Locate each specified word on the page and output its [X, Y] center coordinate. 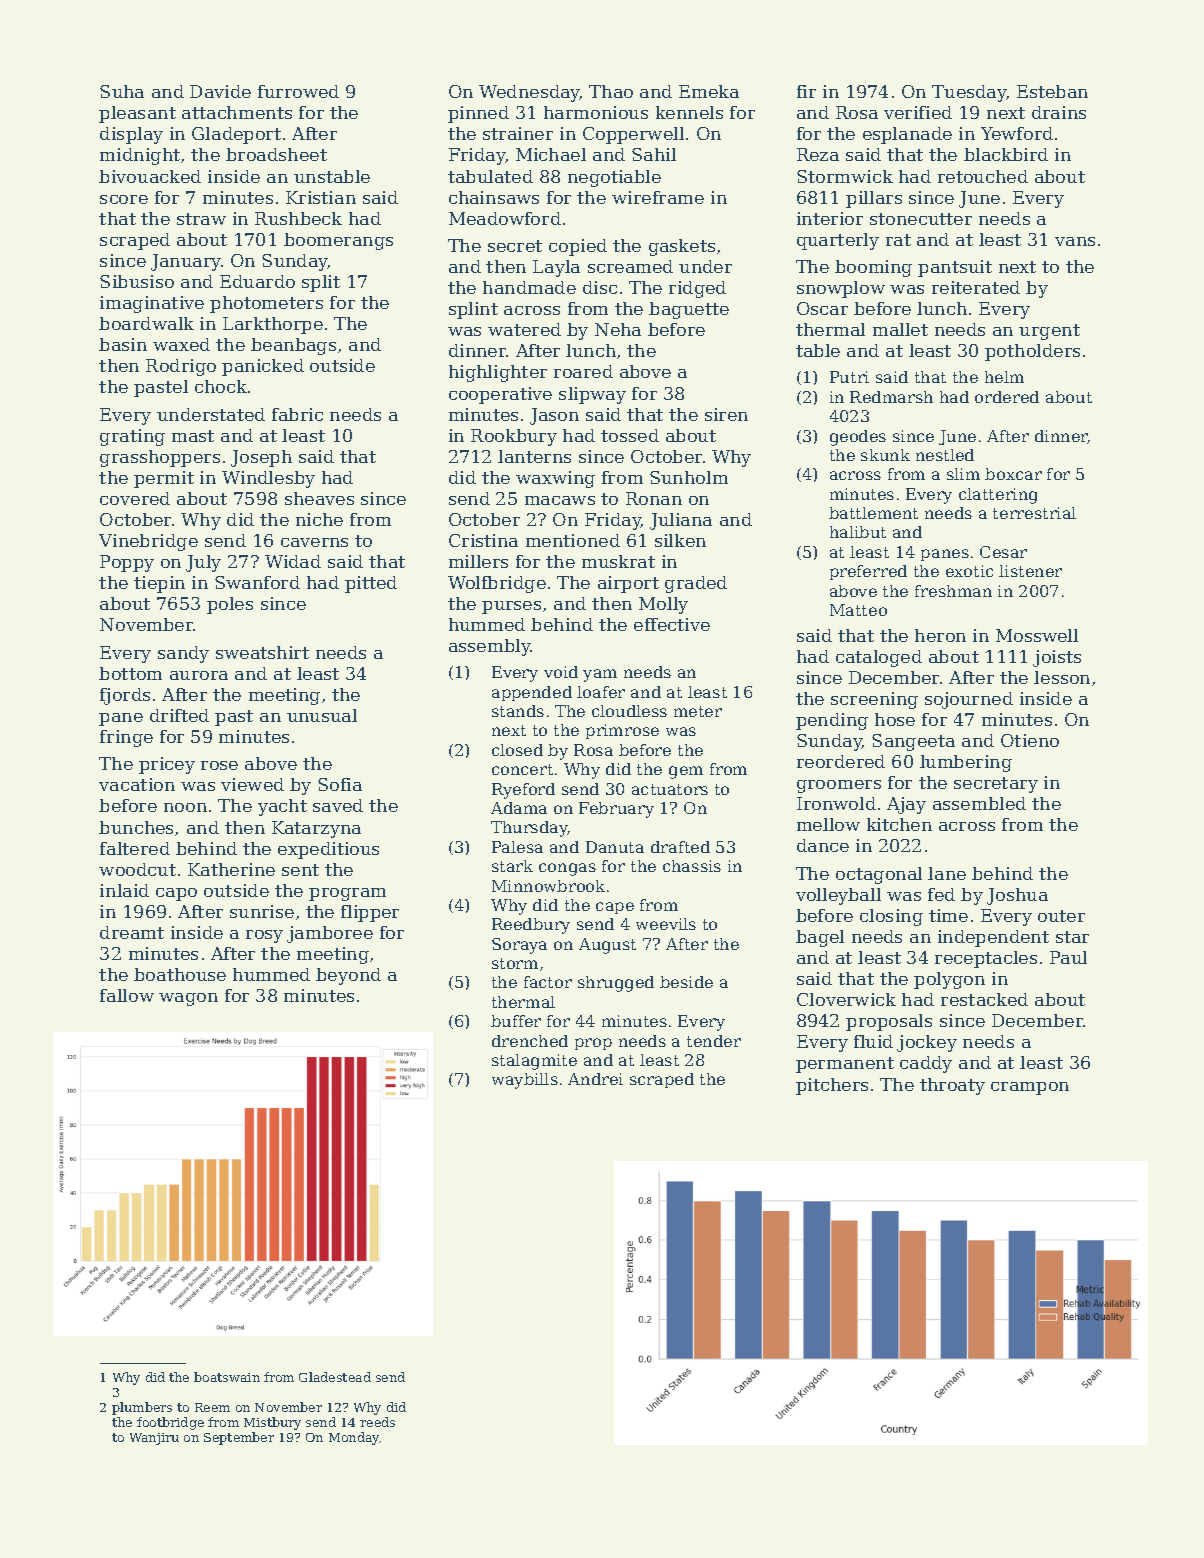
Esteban [1052, 91]
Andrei [595, 1079]
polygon [949, 980]
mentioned [573, 540]
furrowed [298, 91]
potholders [1032, 352]
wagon [188, 999]
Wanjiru [154, 1439]
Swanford [257, 582]
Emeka [709, 91]
